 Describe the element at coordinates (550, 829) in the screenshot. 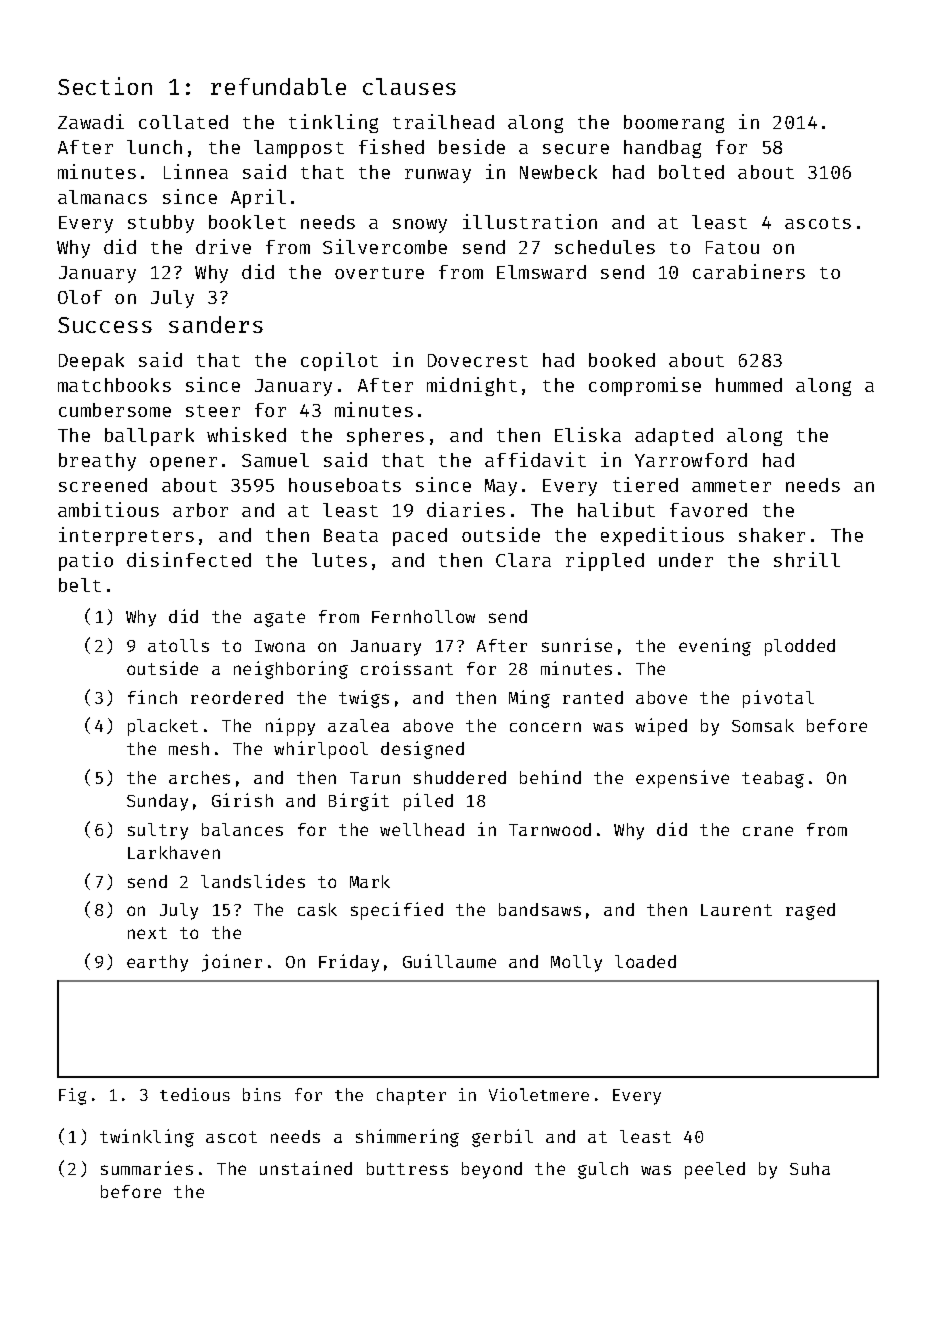

I see `Tarnwood` at that location.
